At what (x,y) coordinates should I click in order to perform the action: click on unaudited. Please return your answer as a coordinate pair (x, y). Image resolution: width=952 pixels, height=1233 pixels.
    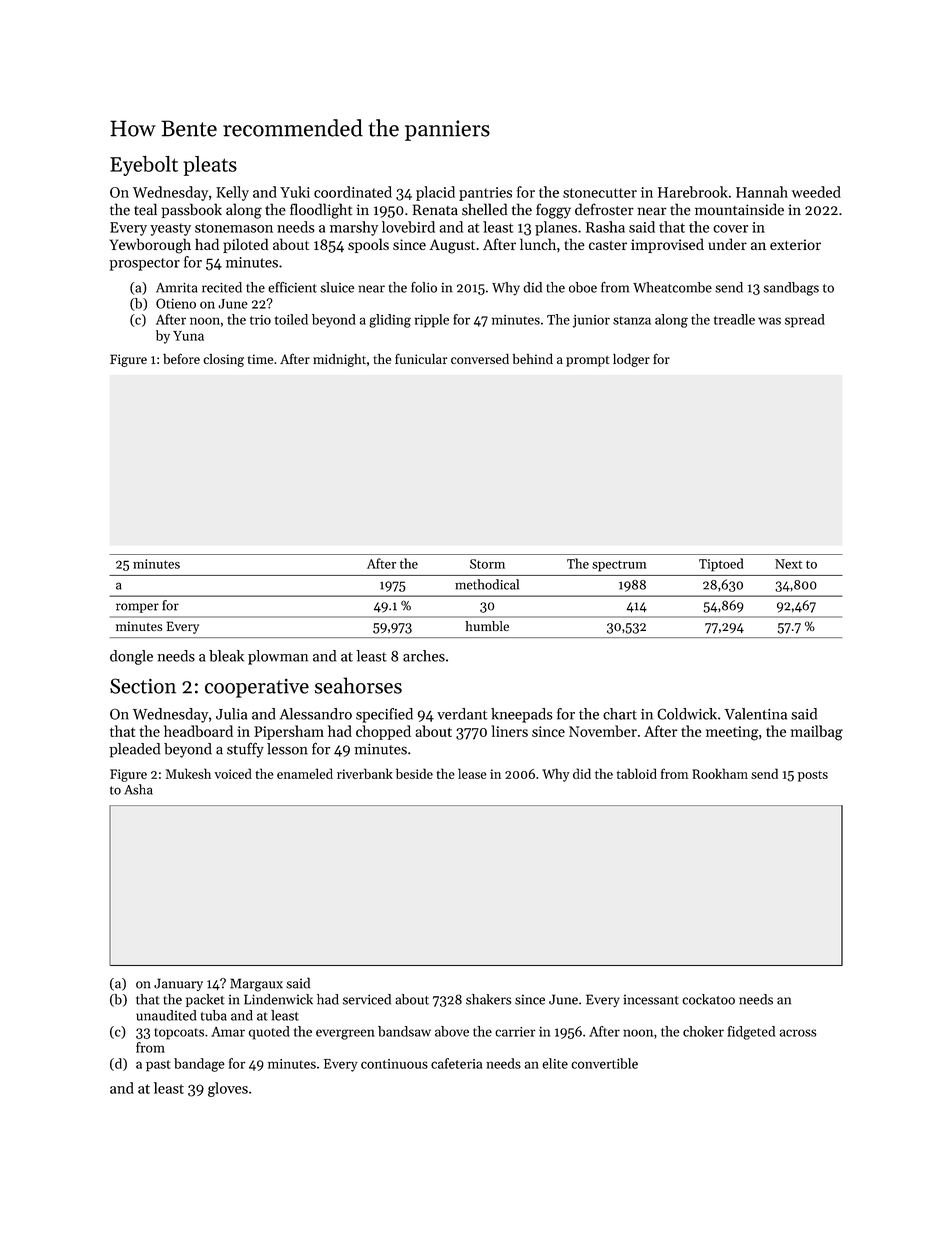
    Looking at the image, I should click on (166, 1015).
